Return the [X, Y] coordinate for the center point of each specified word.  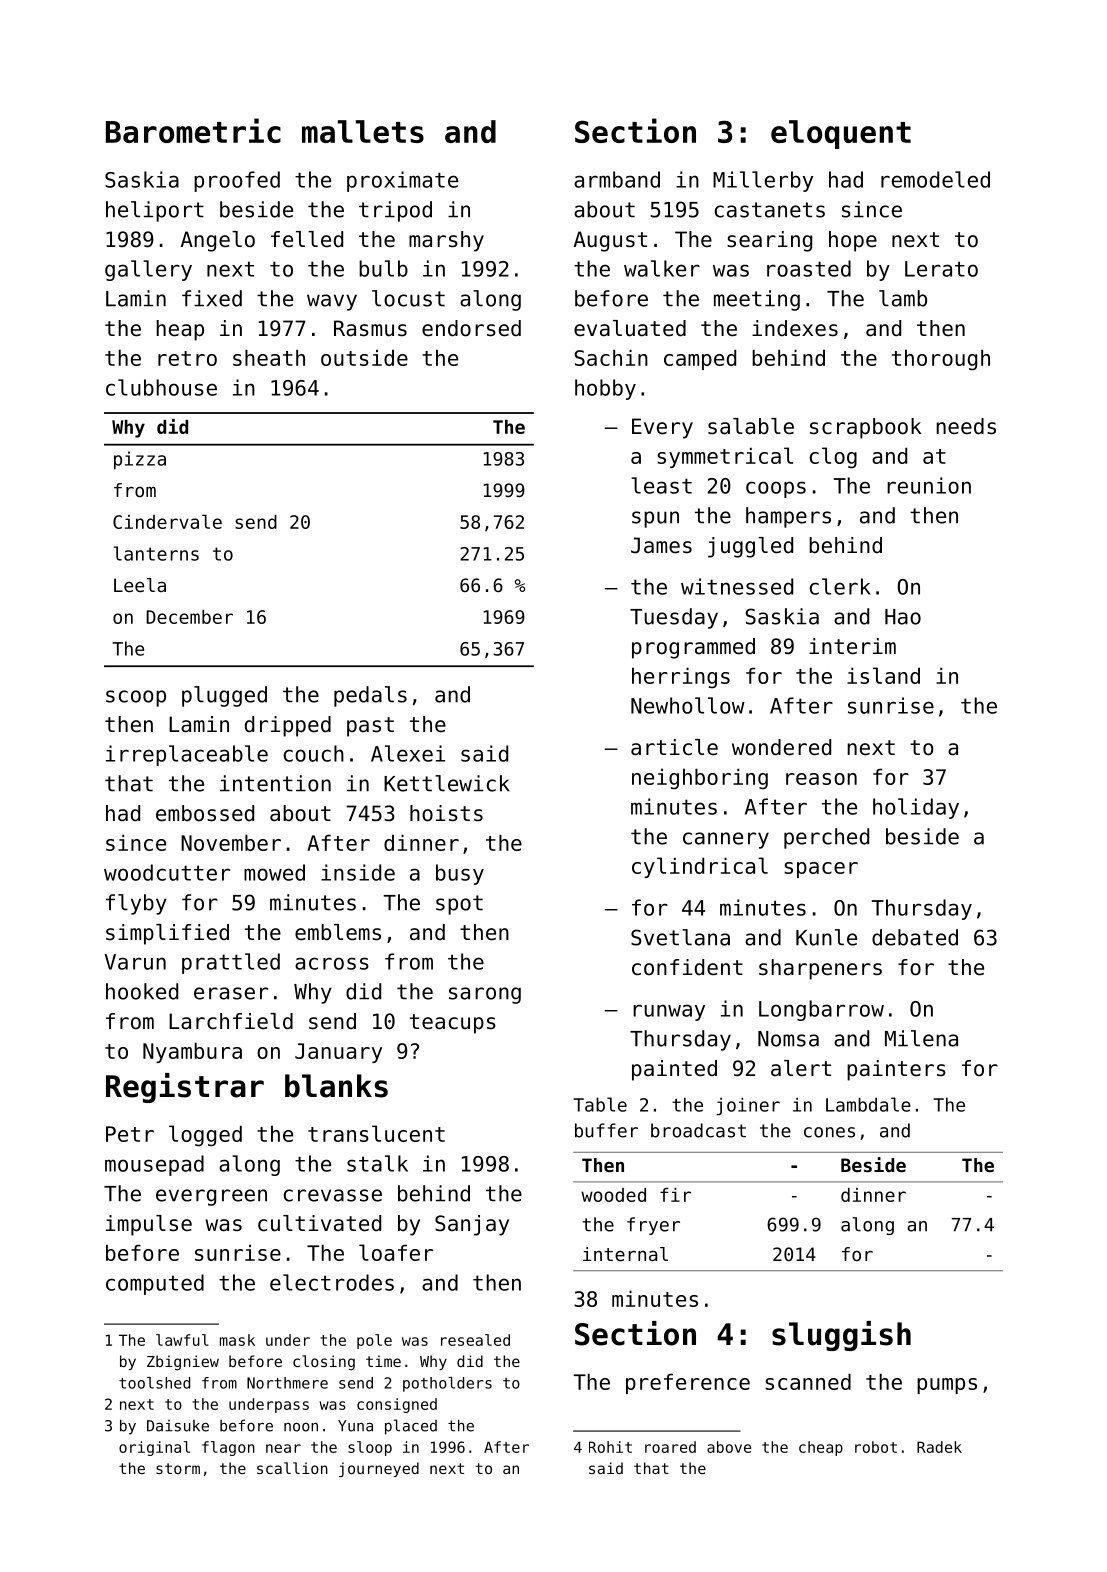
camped [700, 359]
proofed [237, 181]
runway [669, 1012]
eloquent [841, 134]
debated [915, 937]
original [154, 1448]
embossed [205, 813]
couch [314, 753]
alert [801, 1068]
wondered [781, 747]
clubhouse [161, 387]
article [674, 747]
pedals [370, 696]
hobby [605, 389]
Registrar [185, 1088]
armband [617, 179]
